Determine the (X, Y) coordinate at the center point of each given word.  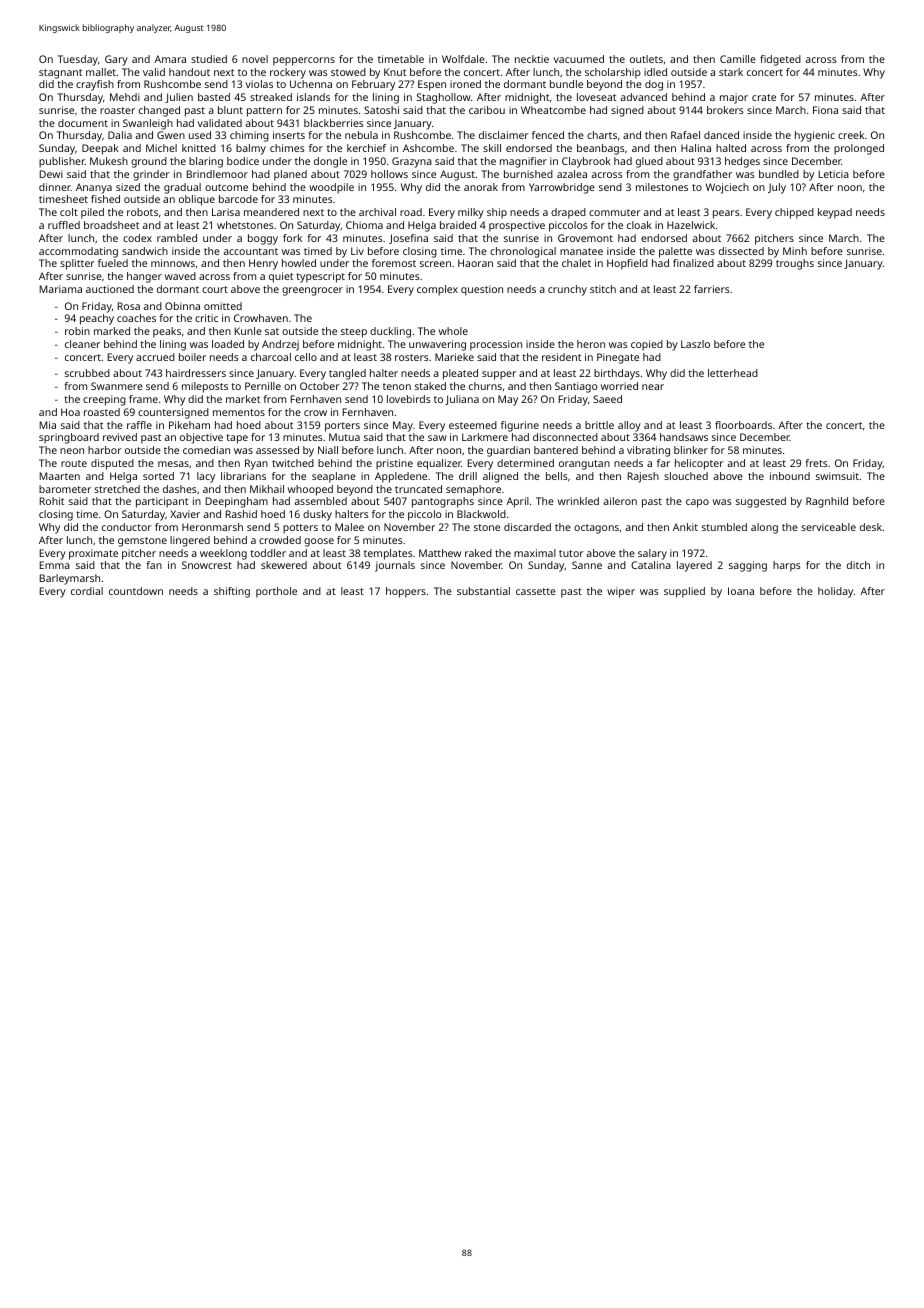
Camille (738, 59)
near (653, 387)
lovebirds (408, 399)
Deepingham (237, 502)
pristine (394, 464)
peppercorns (304, 61)
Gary (116, 60)
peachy (97, 319)
